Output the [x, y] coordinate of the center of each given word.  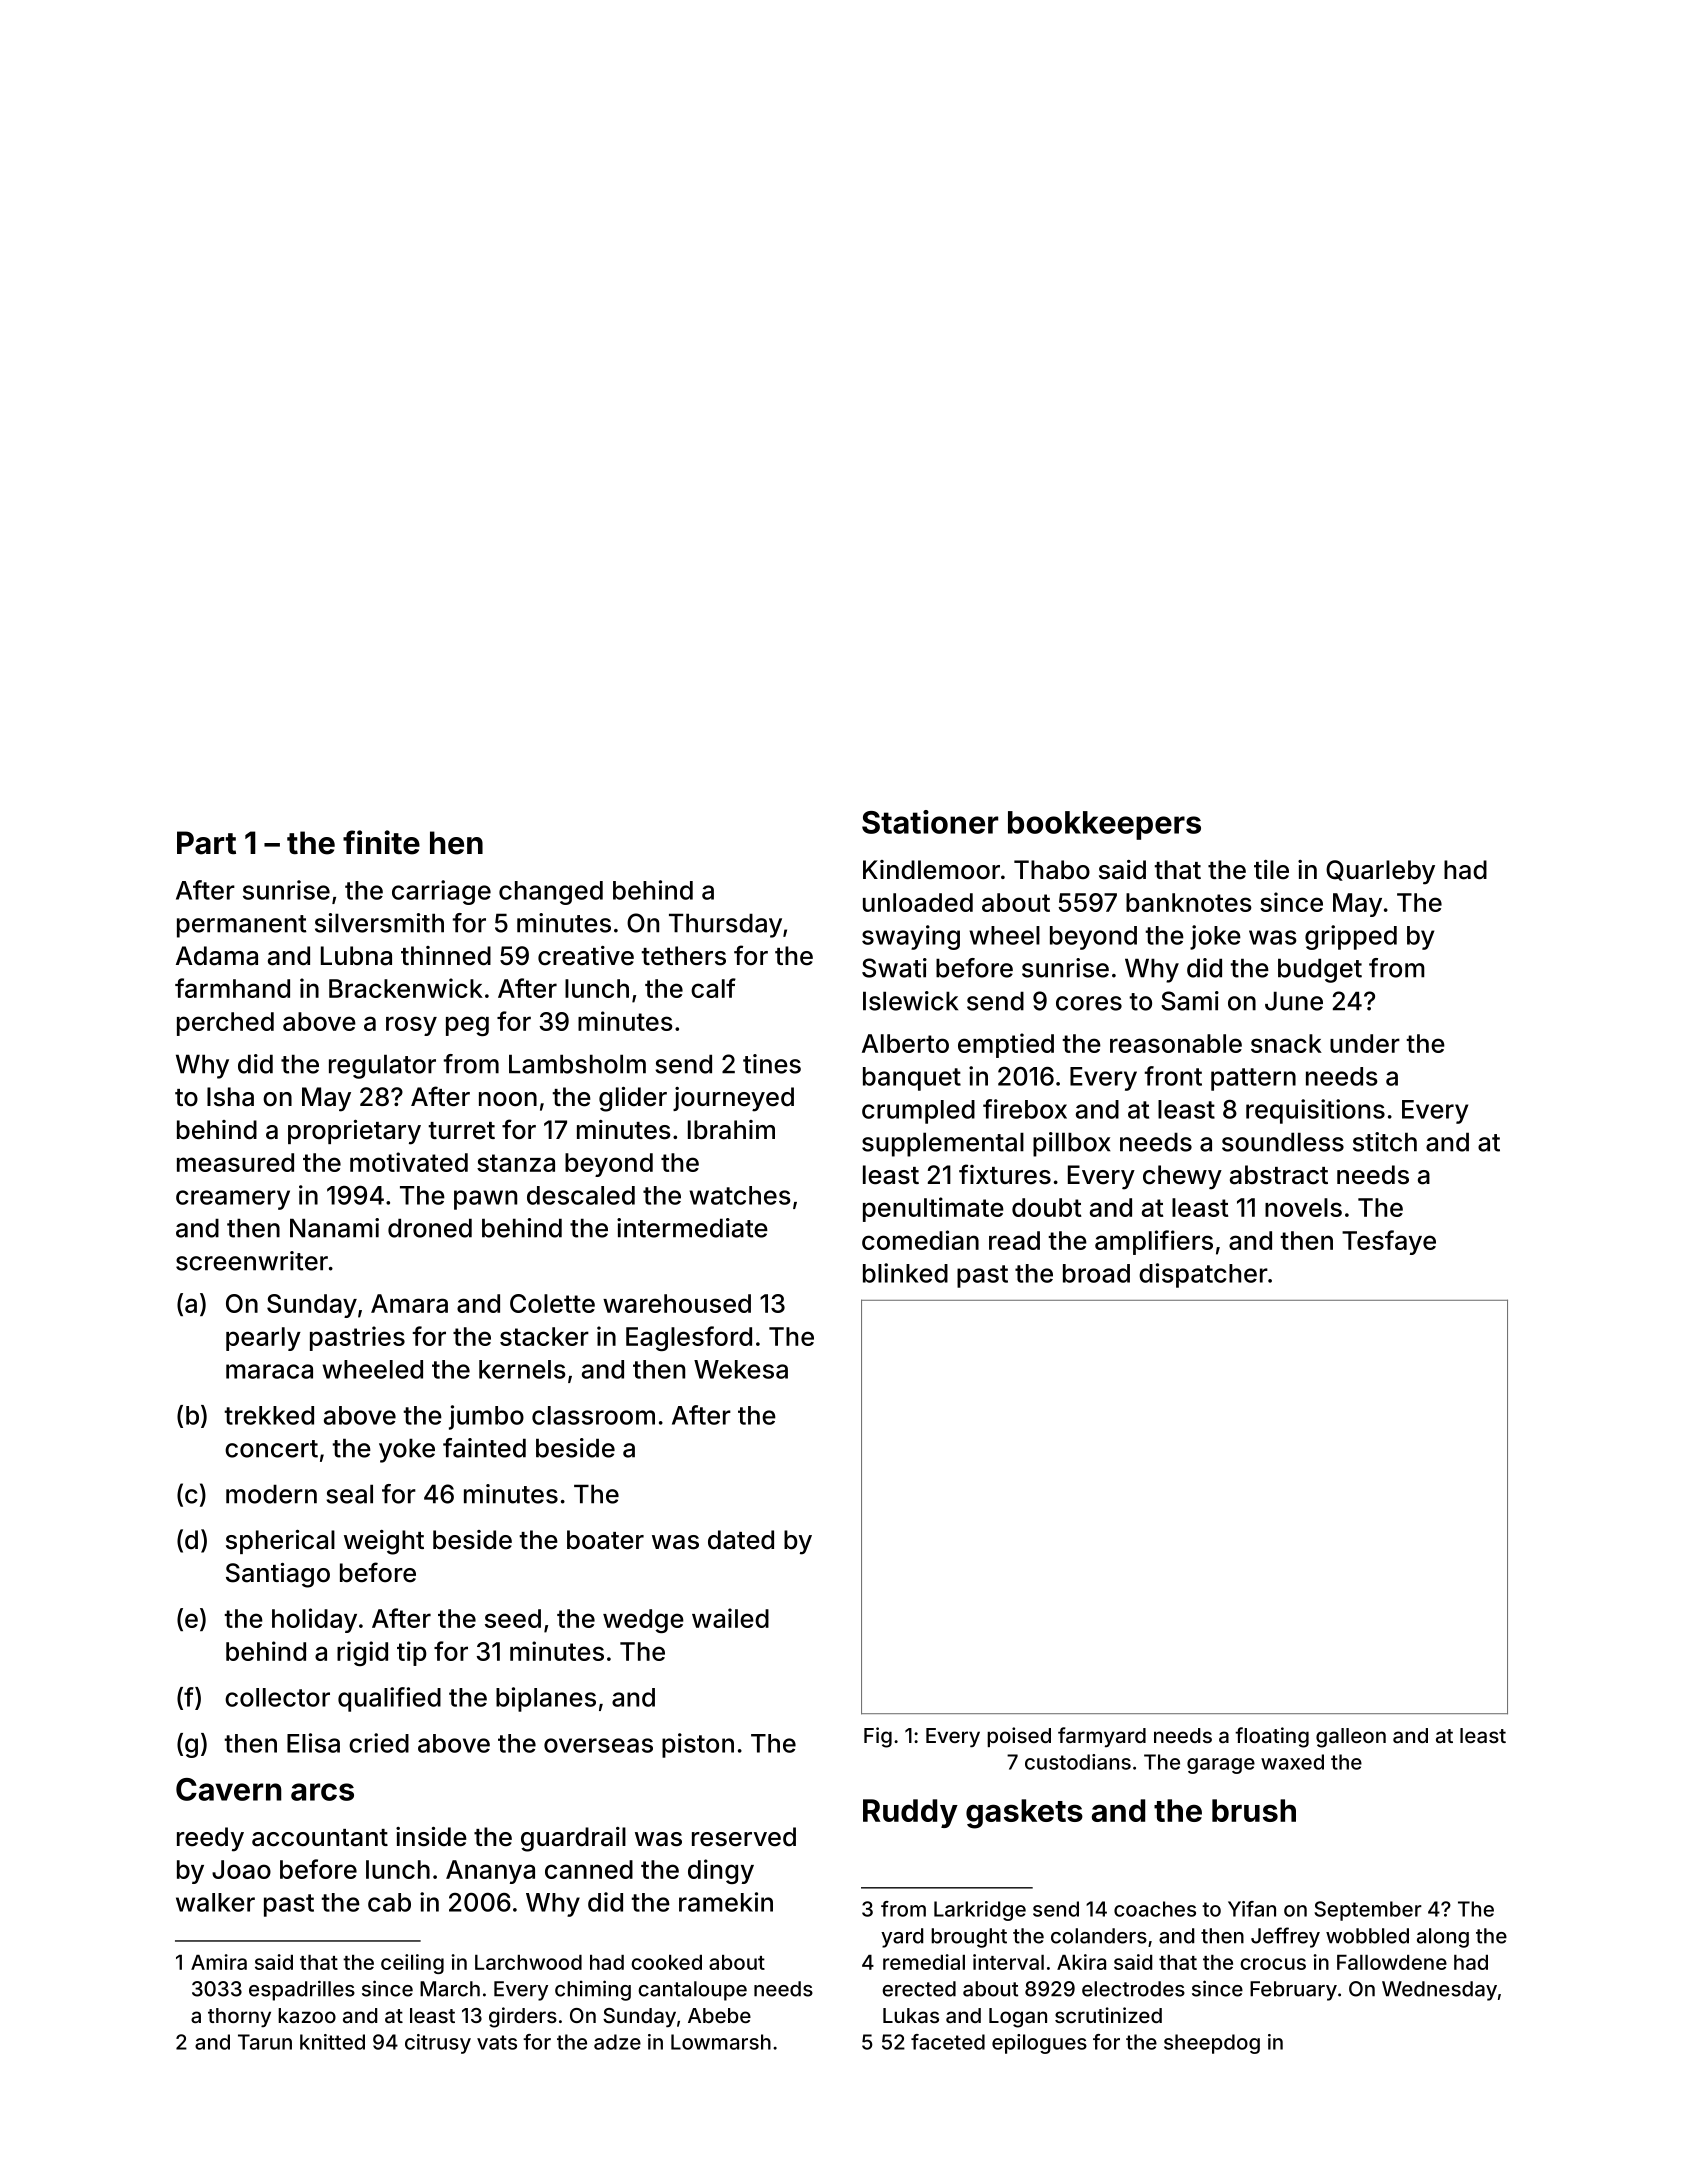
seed [513, 1618]
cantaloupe [692, 1991]
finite [381, 842]
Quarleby [1380, 872]
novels [1303, 1207]
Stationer [930, 822]
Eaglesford [689, 1338]
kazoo [307, 2015]
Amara [409, 1303]
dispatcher [1203, 1275]
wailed [730, 1618]
